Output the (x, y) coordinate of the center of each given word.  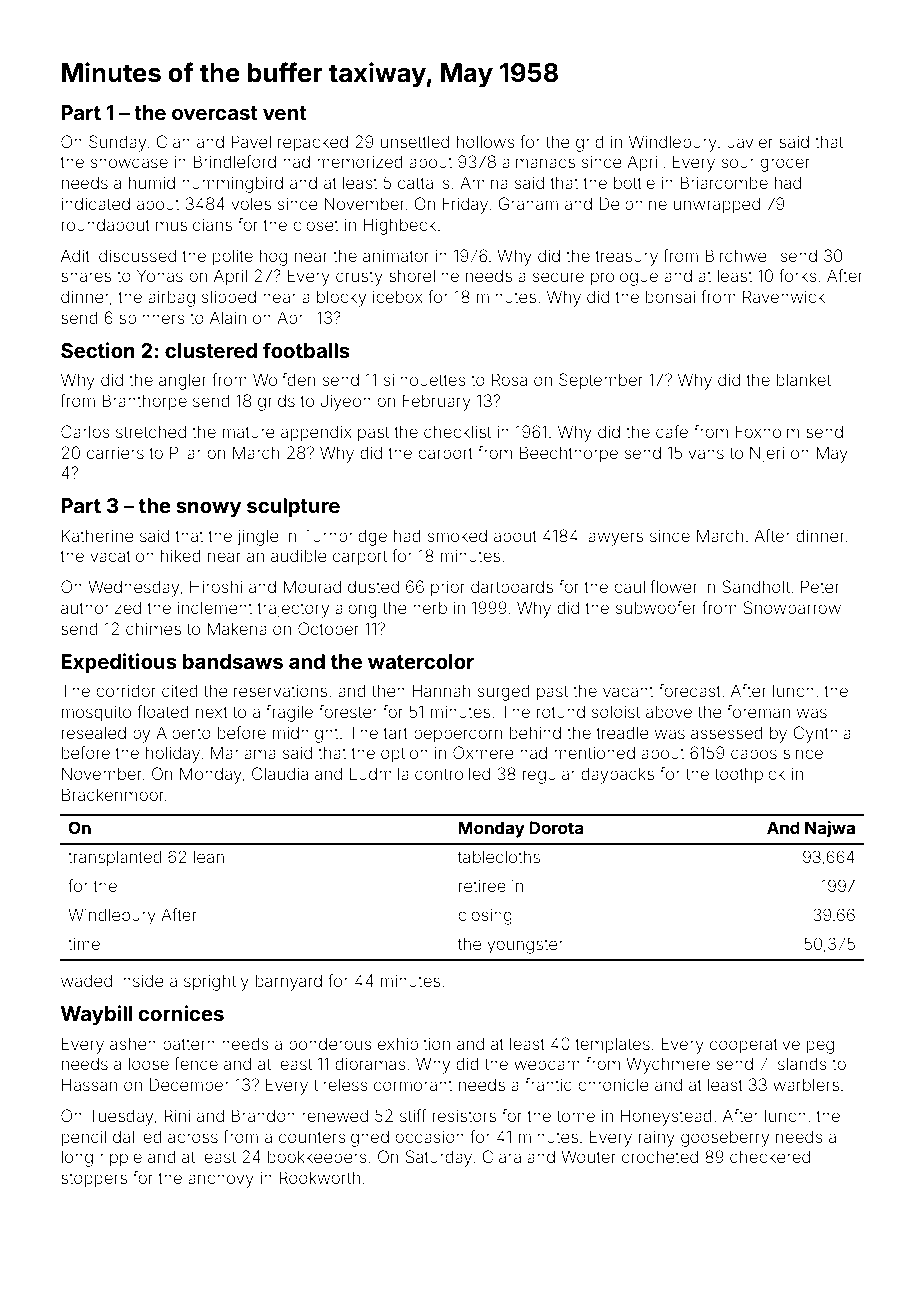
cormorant (413, 1085)
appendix (316, 433)
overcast (215, 113)
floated (163, 711)
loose (149, 1063)
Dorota (556, 827)
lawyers (614, 538)
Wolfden (284, 379)
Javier (750, 142)
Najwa (830, 829)
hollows (486, 141)
